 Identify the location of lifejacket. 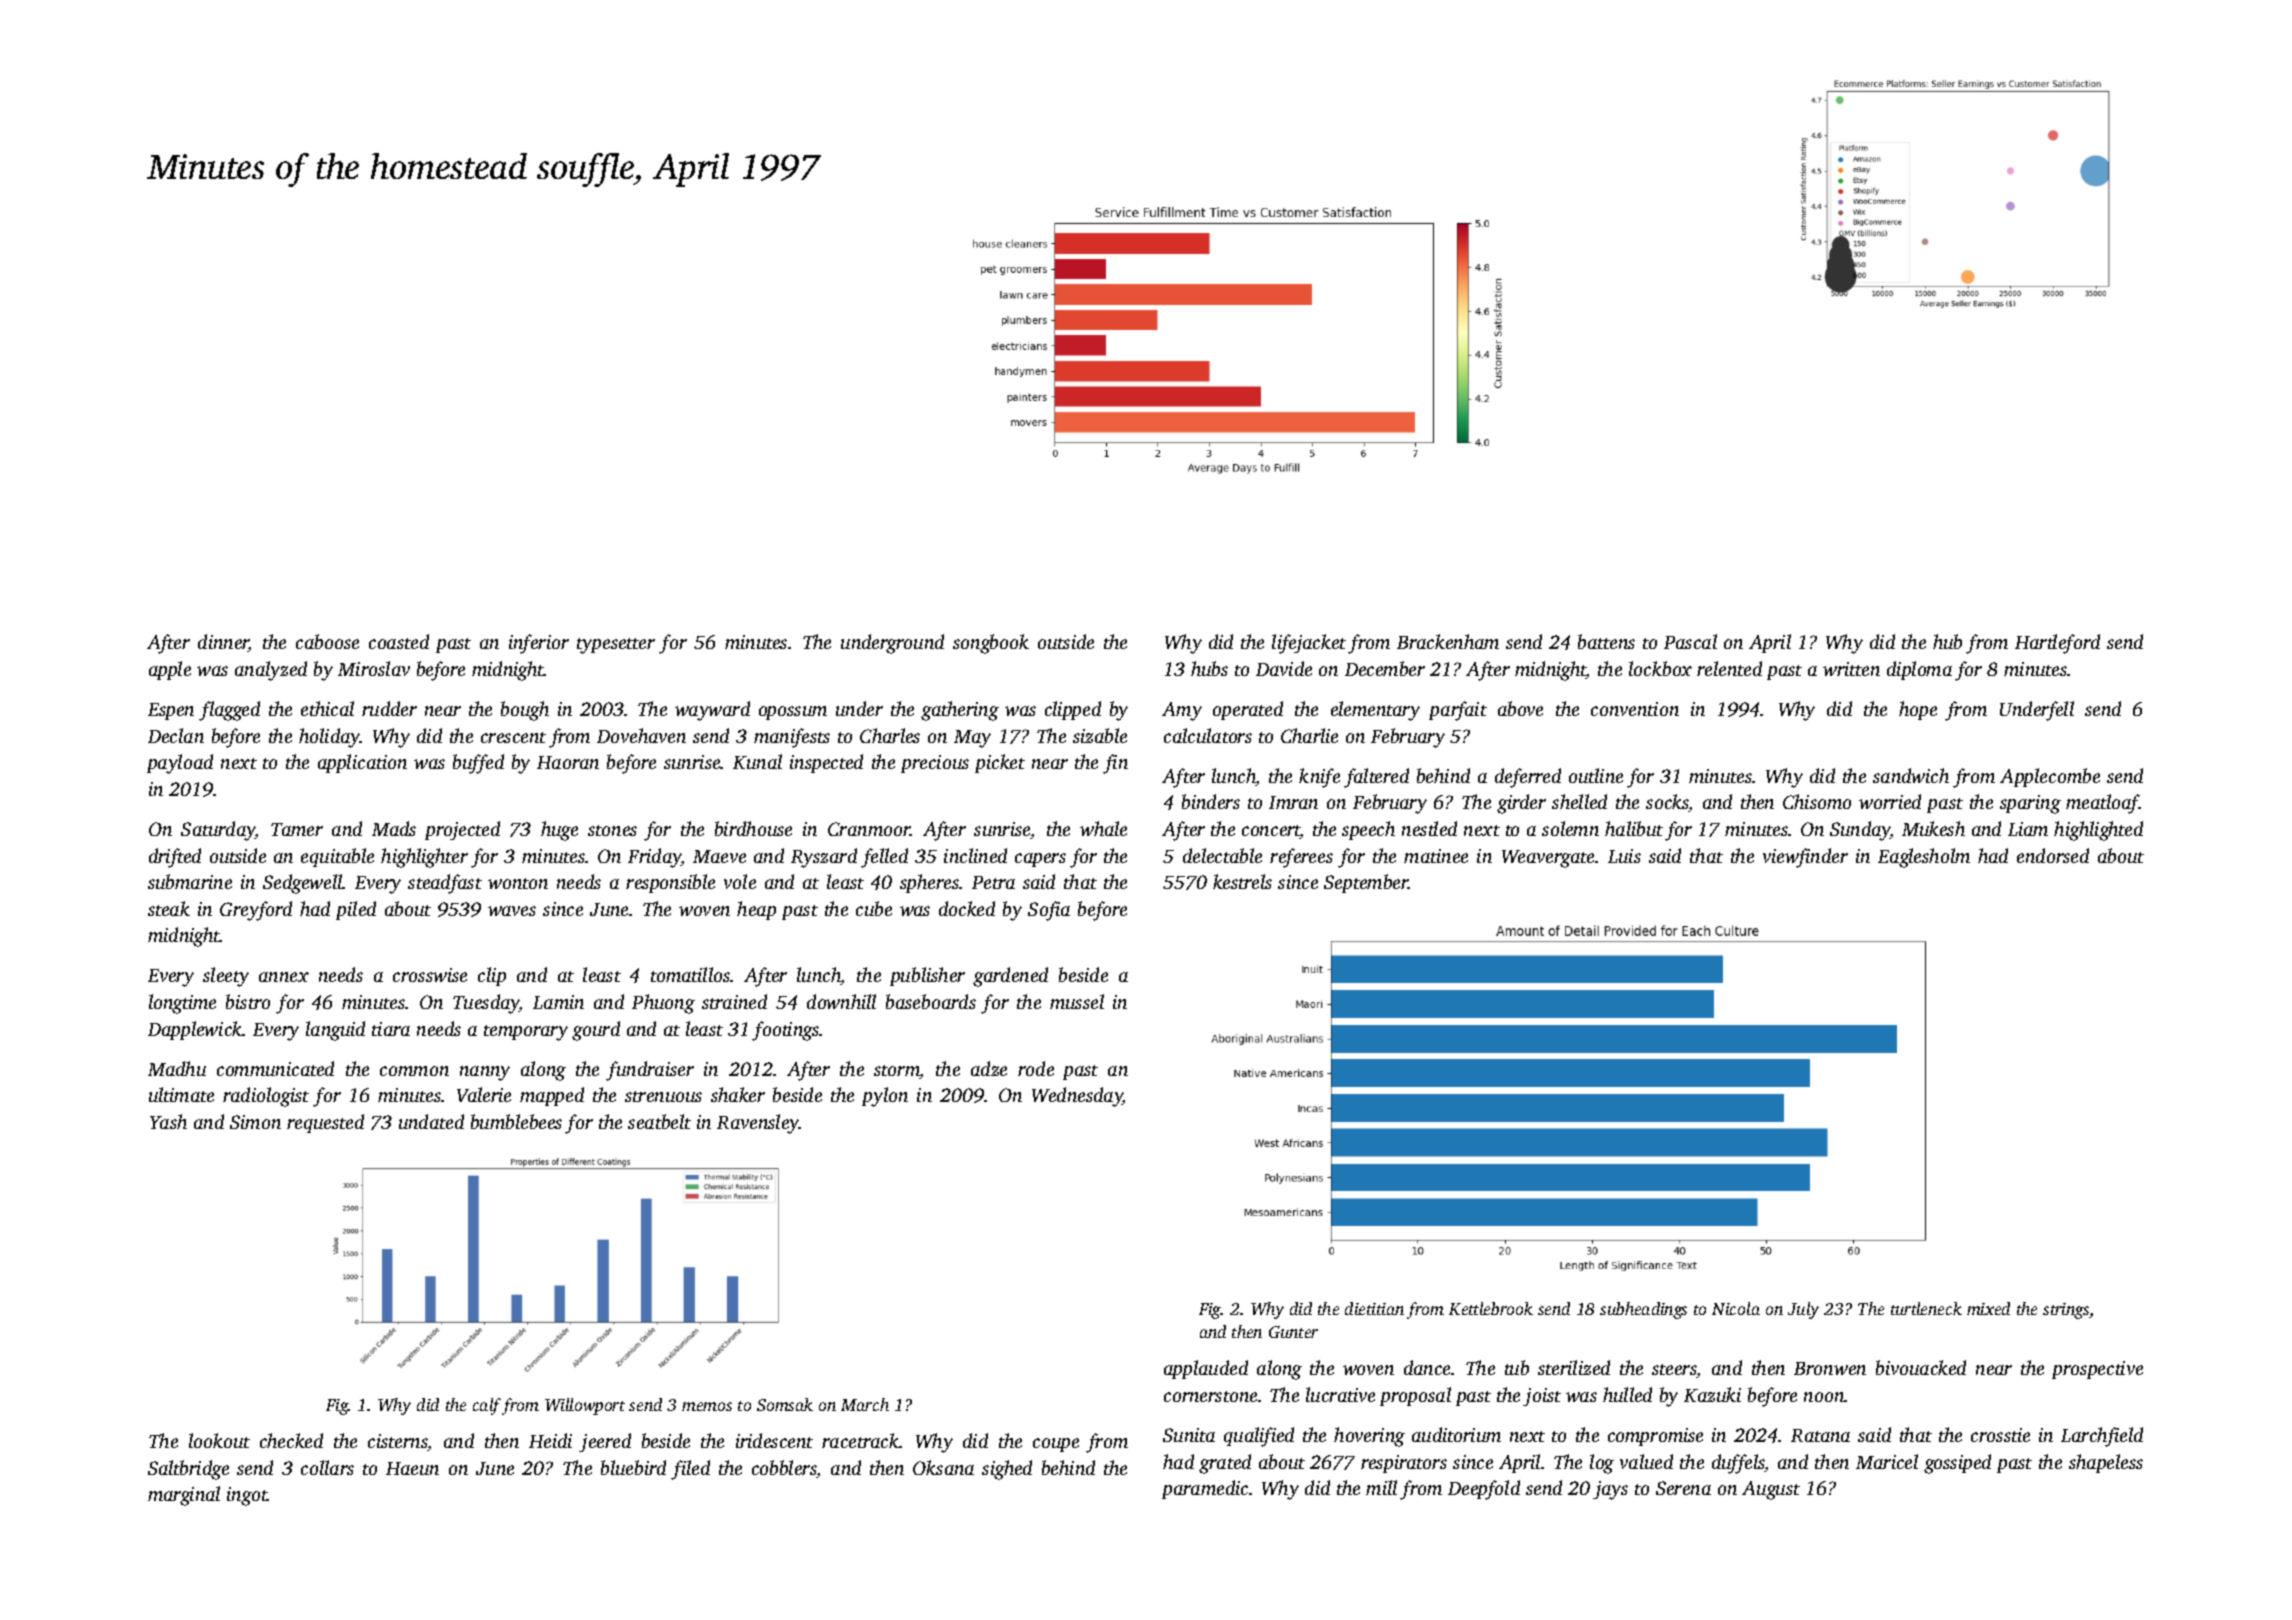
(1309, 644).
